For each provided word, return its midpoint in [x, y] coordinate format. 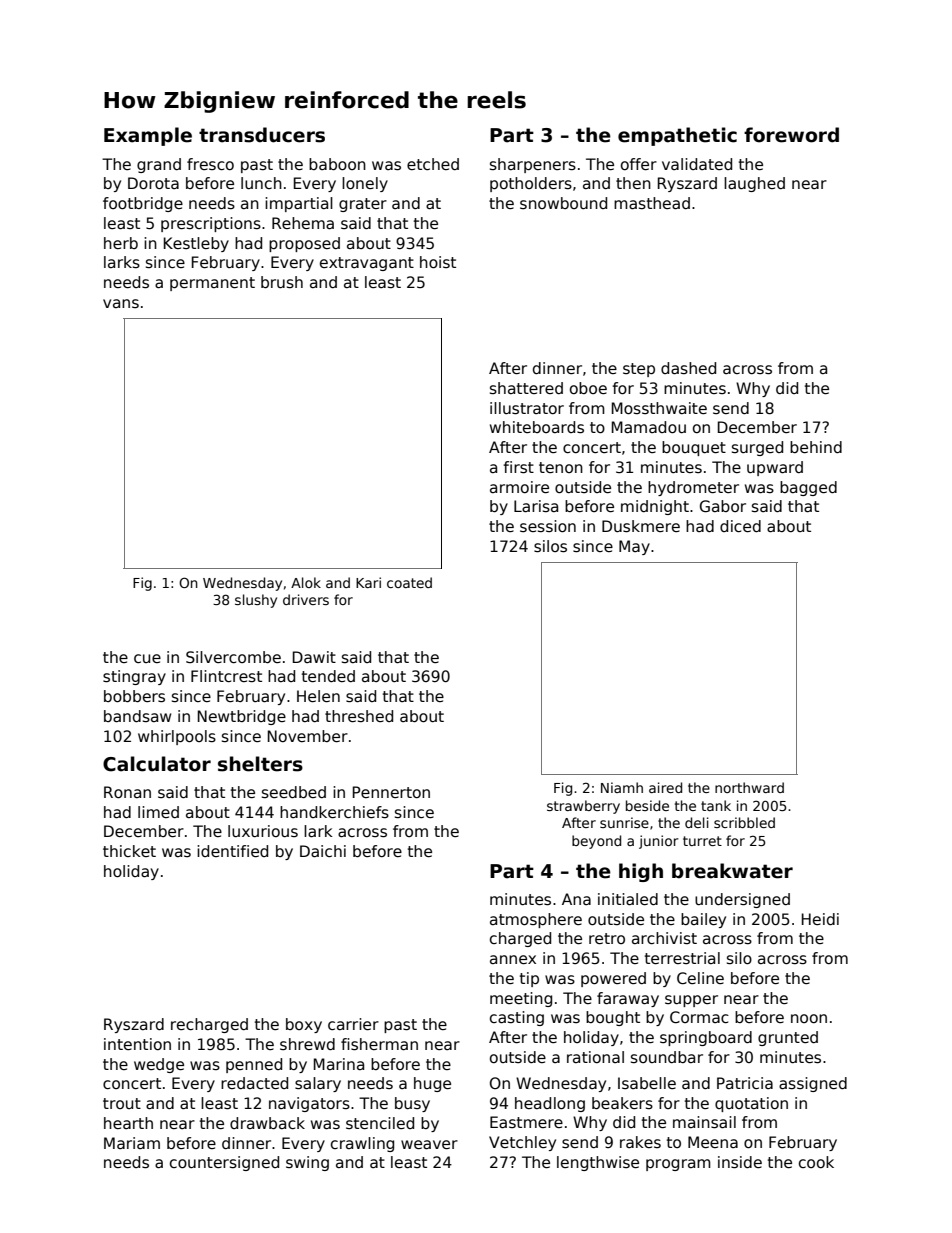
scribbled [744, 822]
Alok [306, 582]
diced [740, 526]
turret [702, 841]
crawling [362, 1144]
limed [158, 812]
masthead [652, 203]
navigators [309, 1104]
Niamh [622, 787]
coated [409, 582]
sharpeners [533, 165]
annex [513, 959]
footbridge [143, 204]
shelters [260, 764]
